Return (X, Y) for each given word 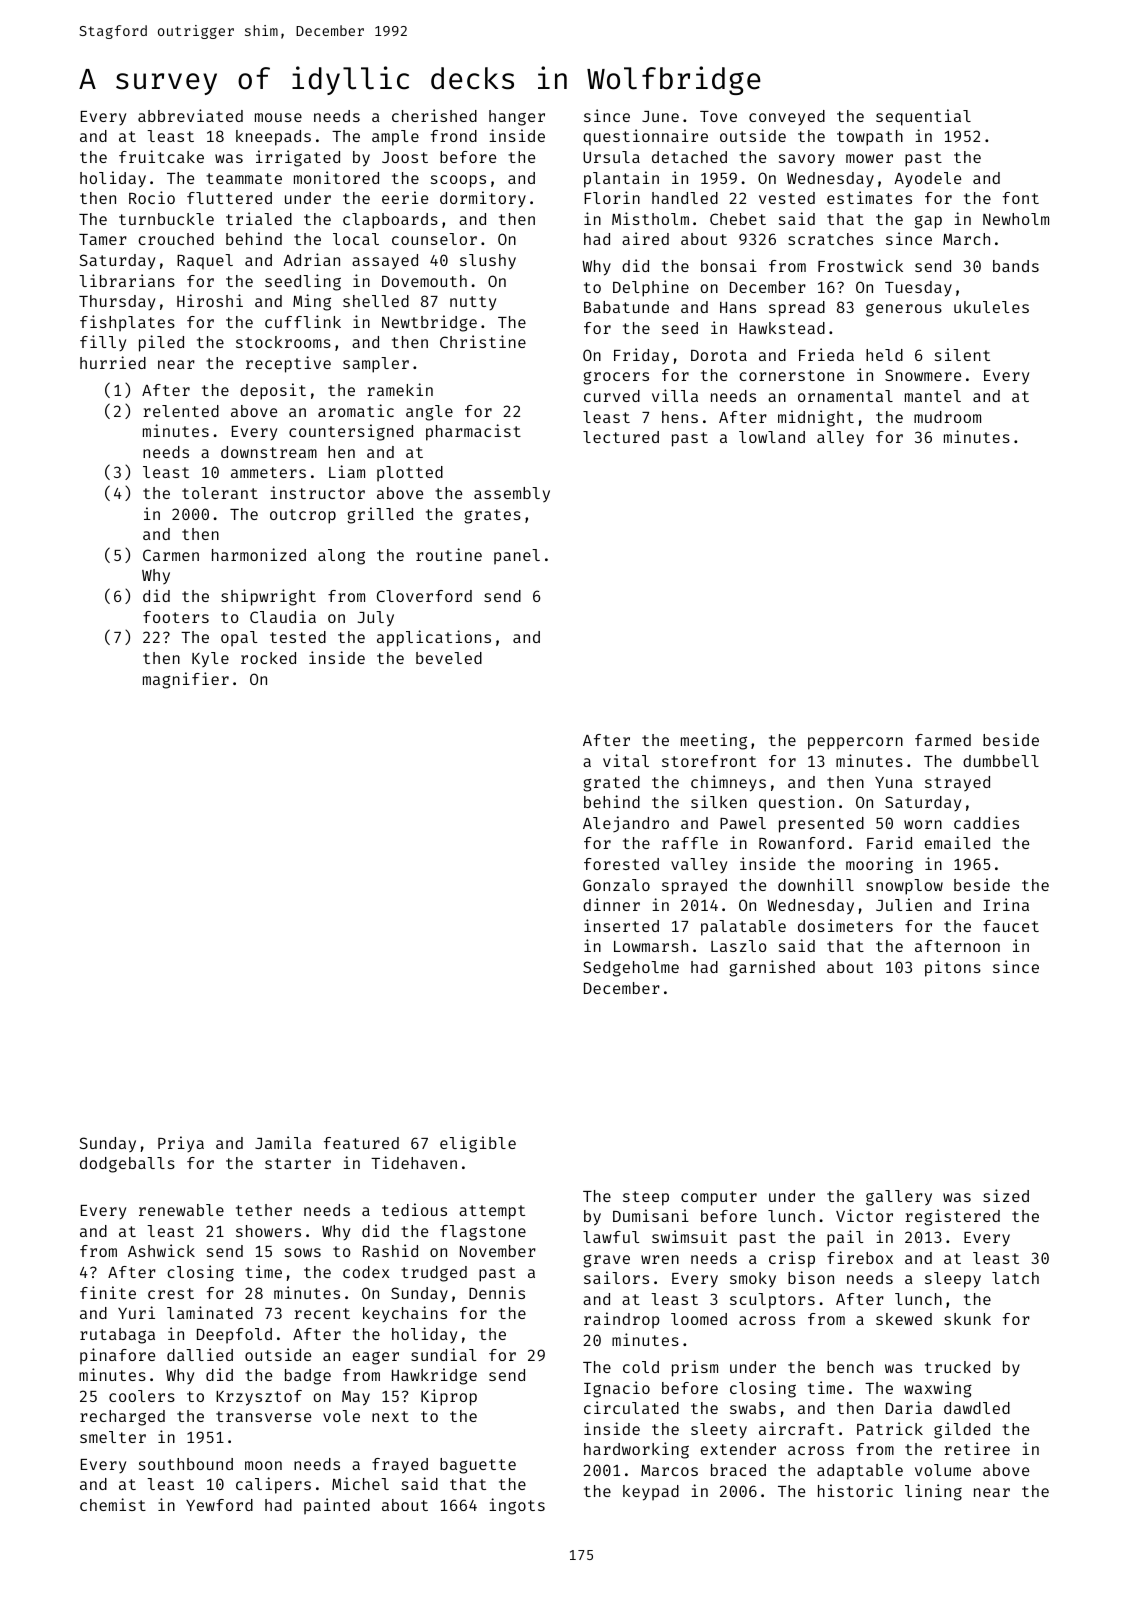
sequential (923, 117)
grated (611, 784)
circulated (631, 1407)
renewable (181, 1210)
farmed (943, 740)
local (356, 239)
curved (612, 396)
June (660, 116)
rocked (268, 658)
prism (695, 1368)
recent (322, 1313)
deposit (273, 391)
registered (952, 1217)
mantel (933, 396)
